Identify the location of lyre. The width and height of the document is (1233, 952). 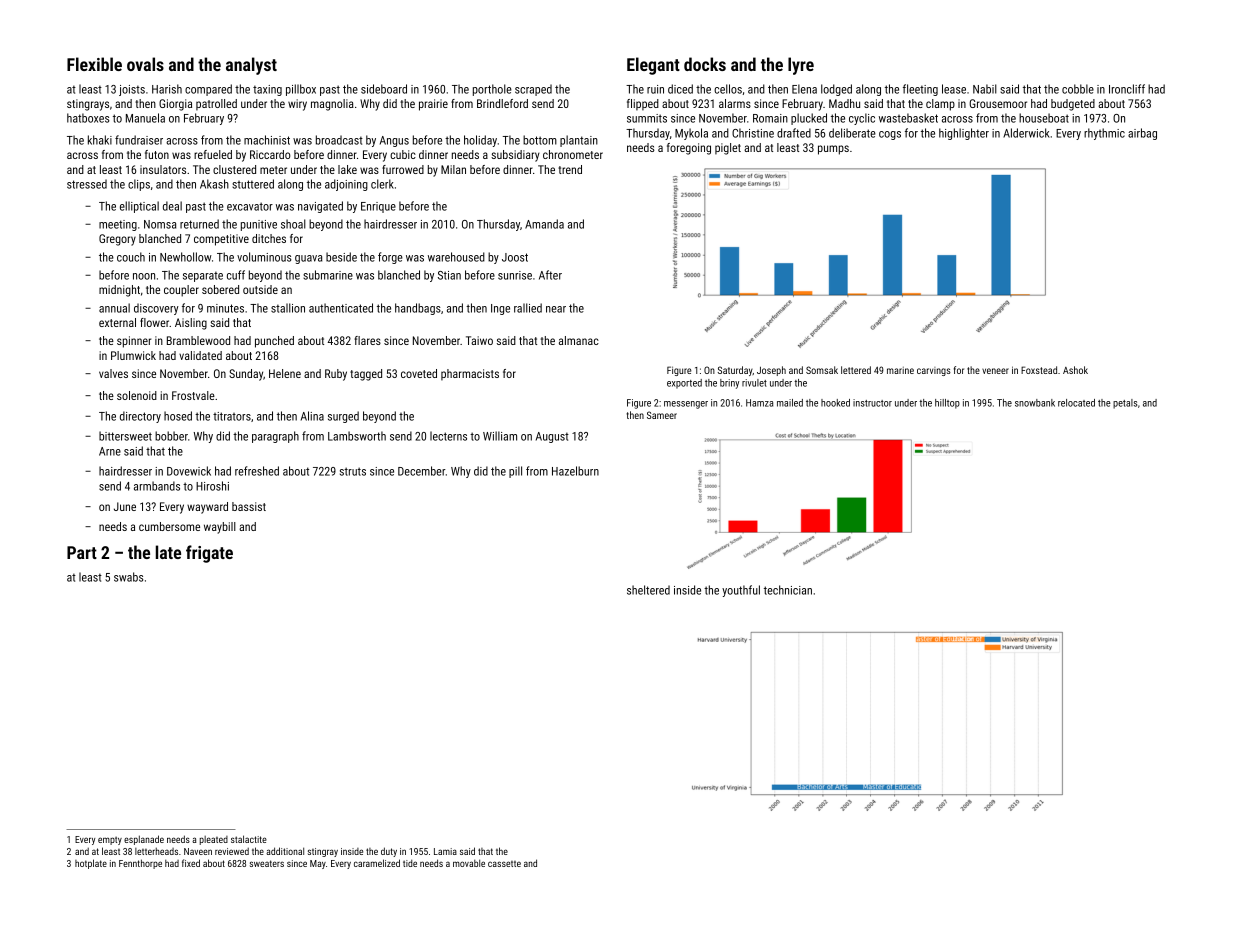
(801, 66).
